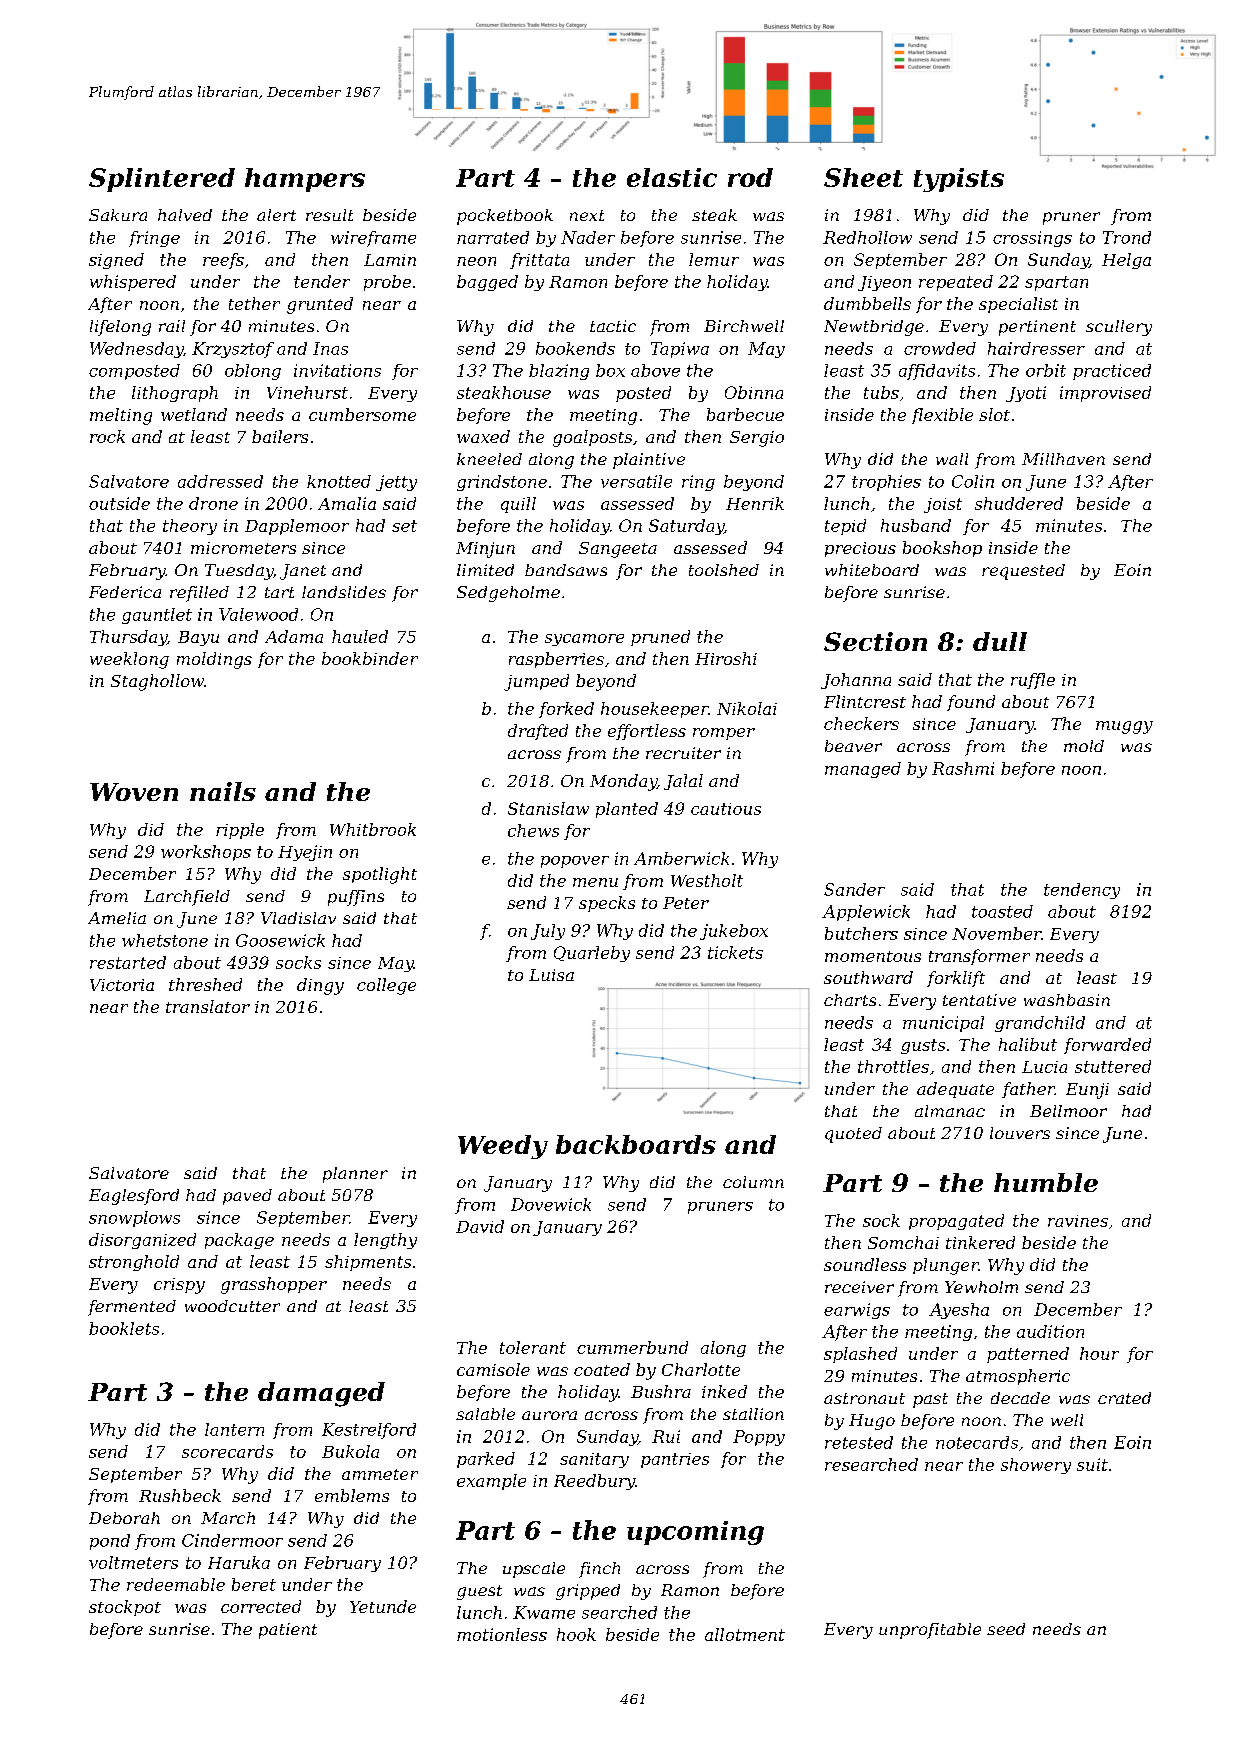  Describe the element at coordinates (320, 986) in the image. I see `dingy` at that location.
